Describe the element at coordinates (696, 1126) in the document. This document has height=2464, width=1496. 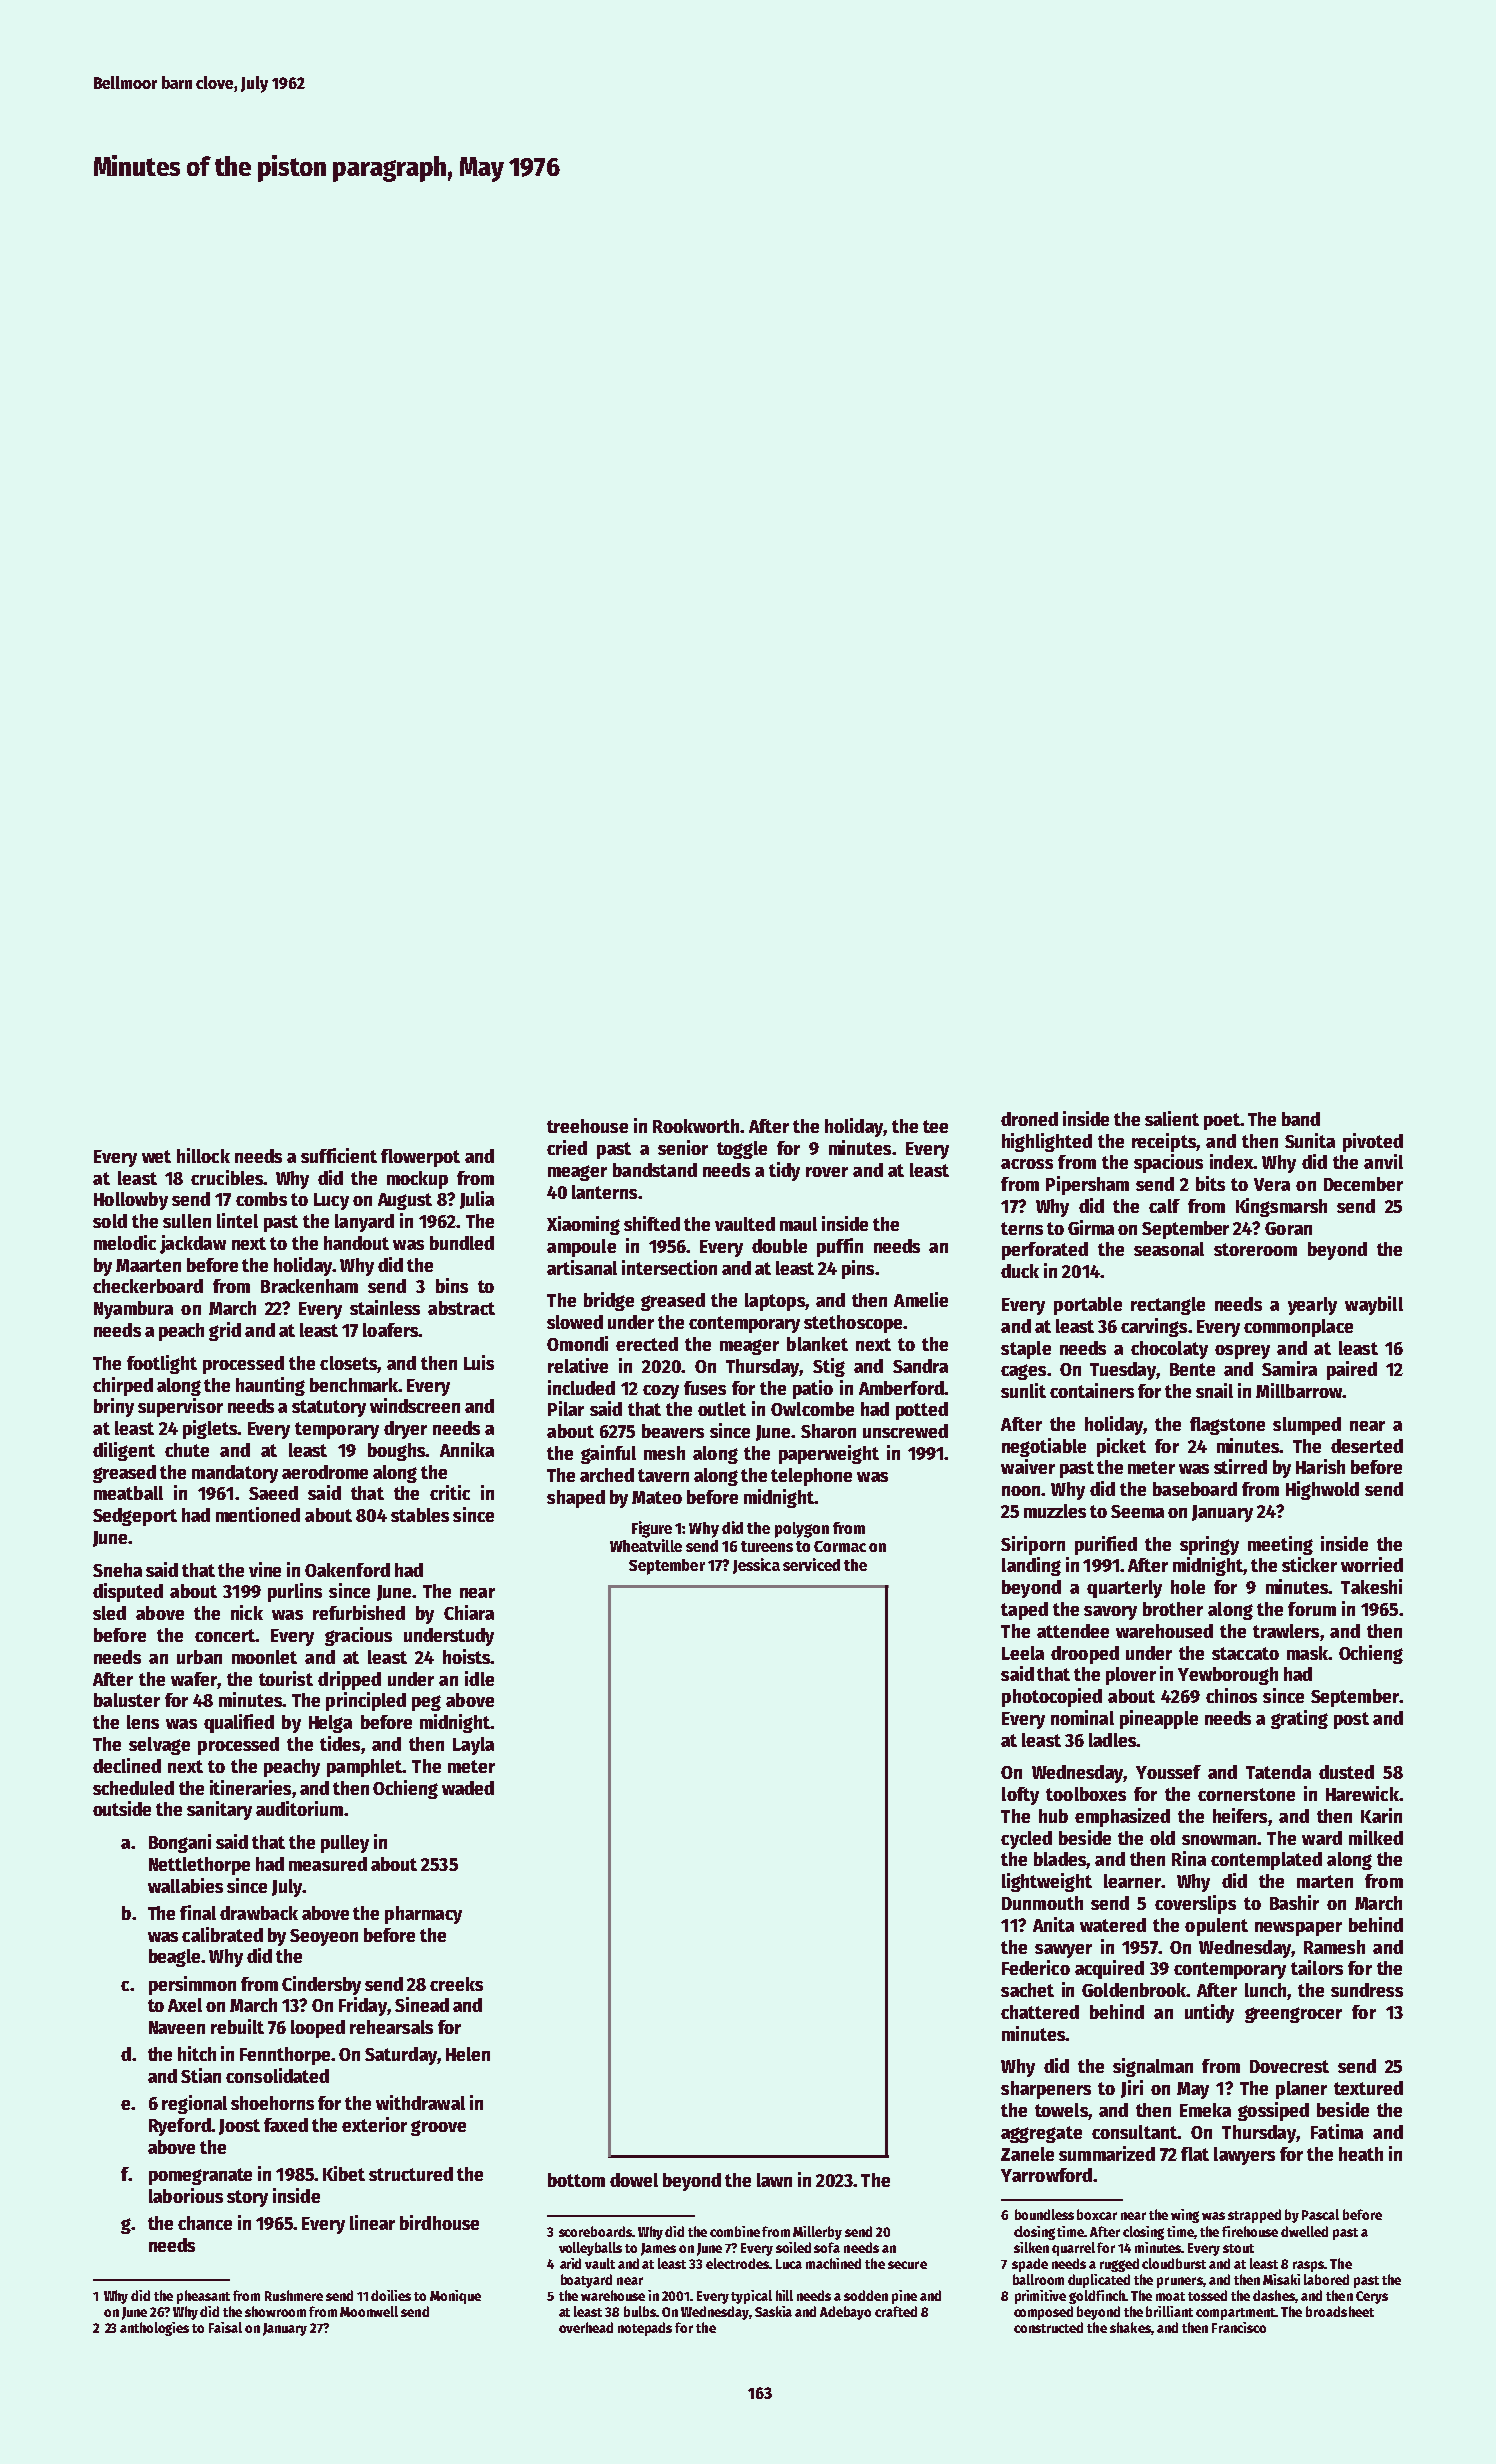
I see `Rookworth` at that location.
